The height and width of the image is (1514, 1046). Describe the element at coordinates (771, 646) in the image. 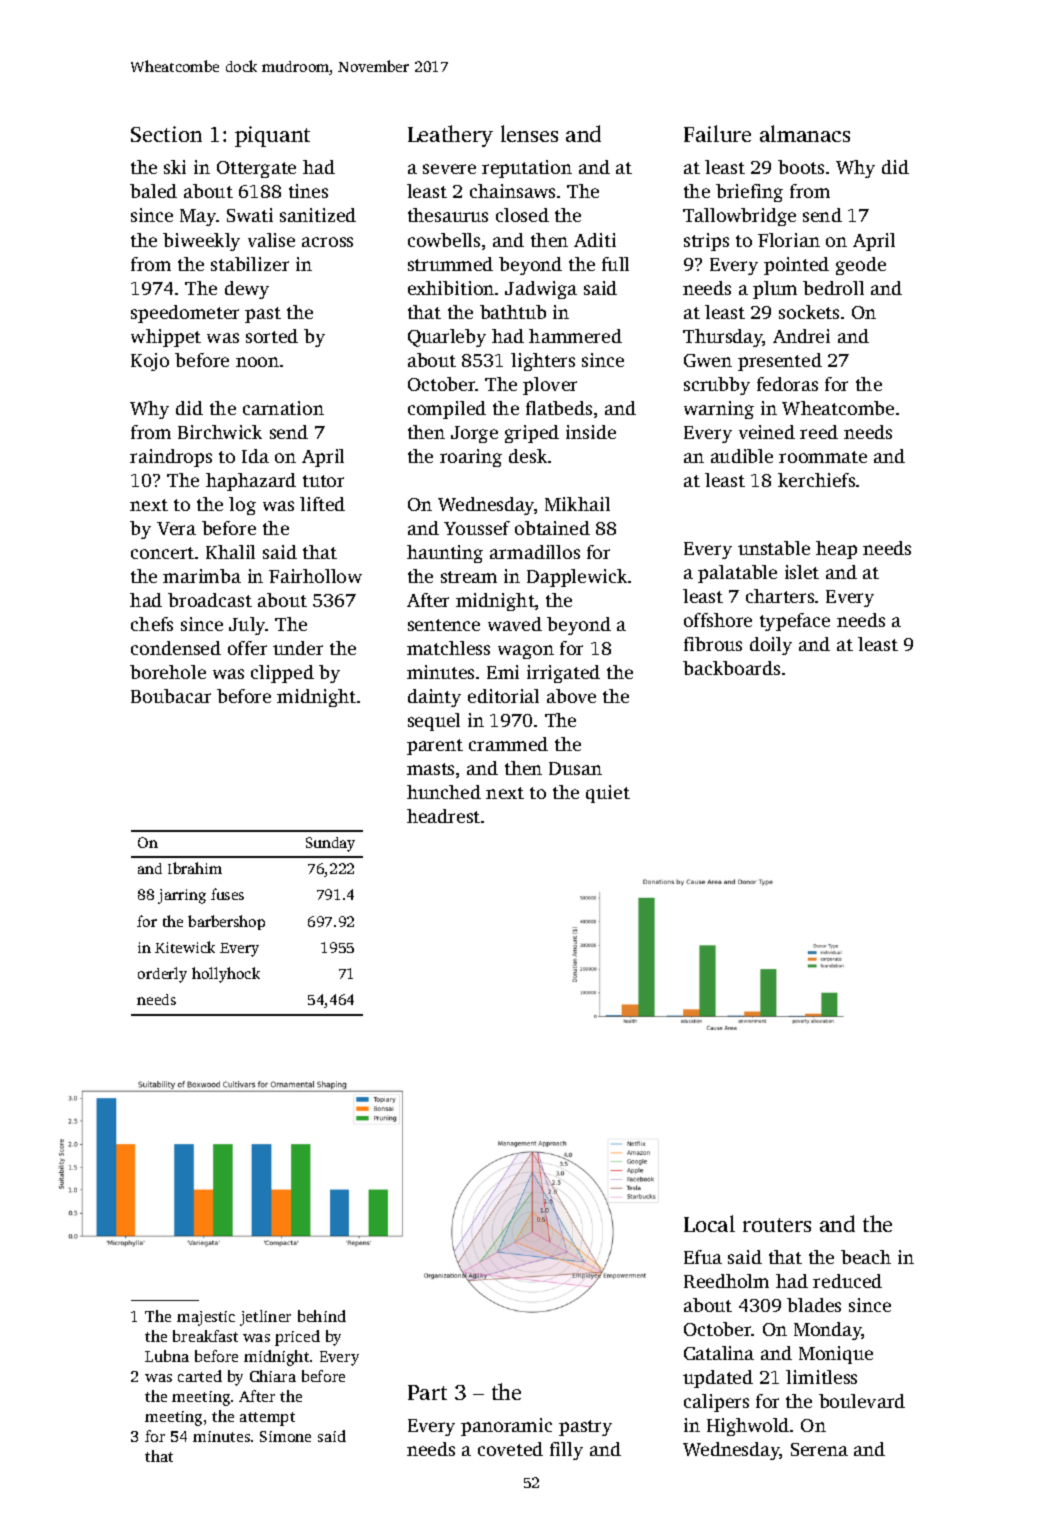

I see `doily` at that location.
